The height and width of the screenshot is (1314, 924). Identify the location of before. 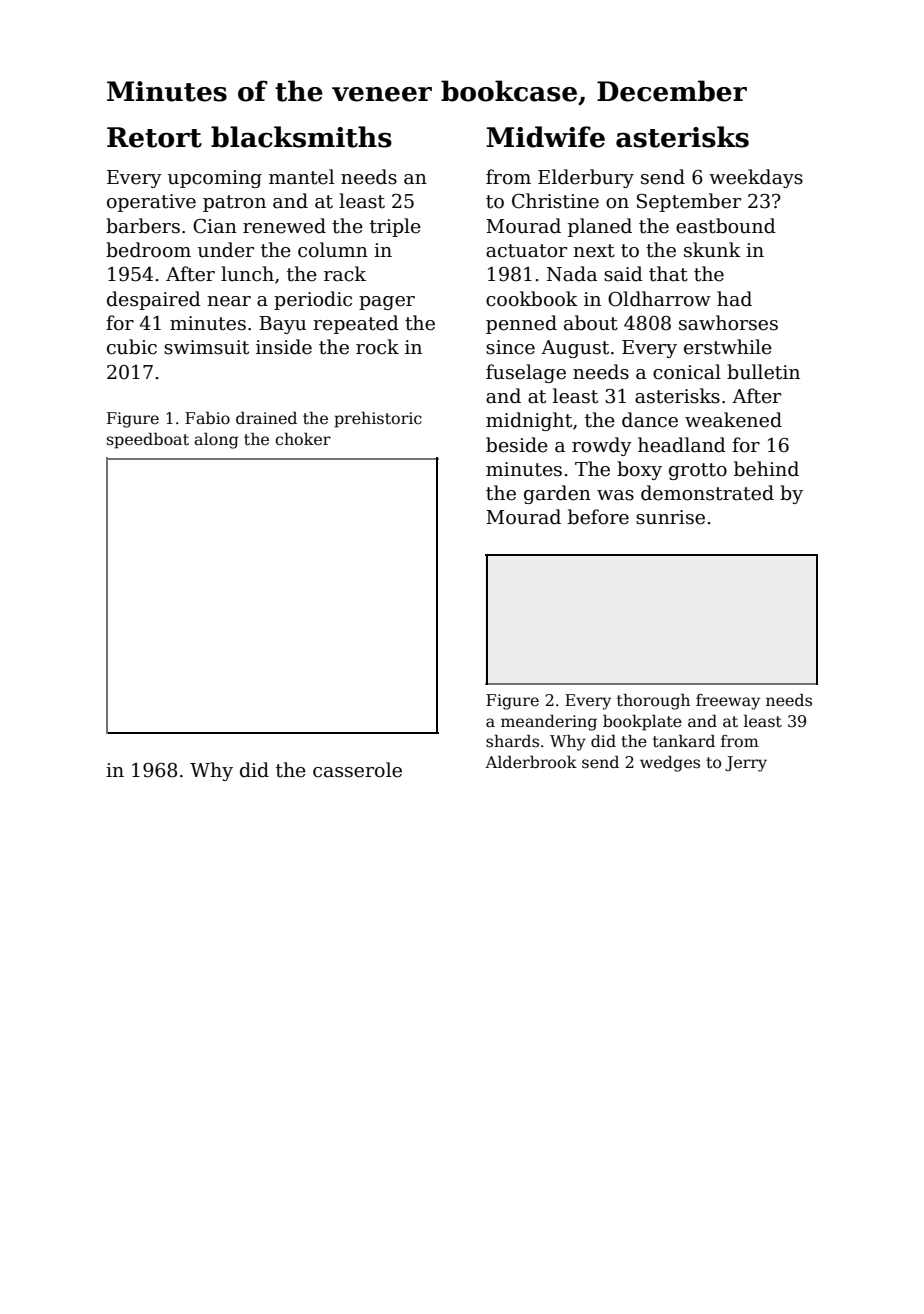
(598, 517).
